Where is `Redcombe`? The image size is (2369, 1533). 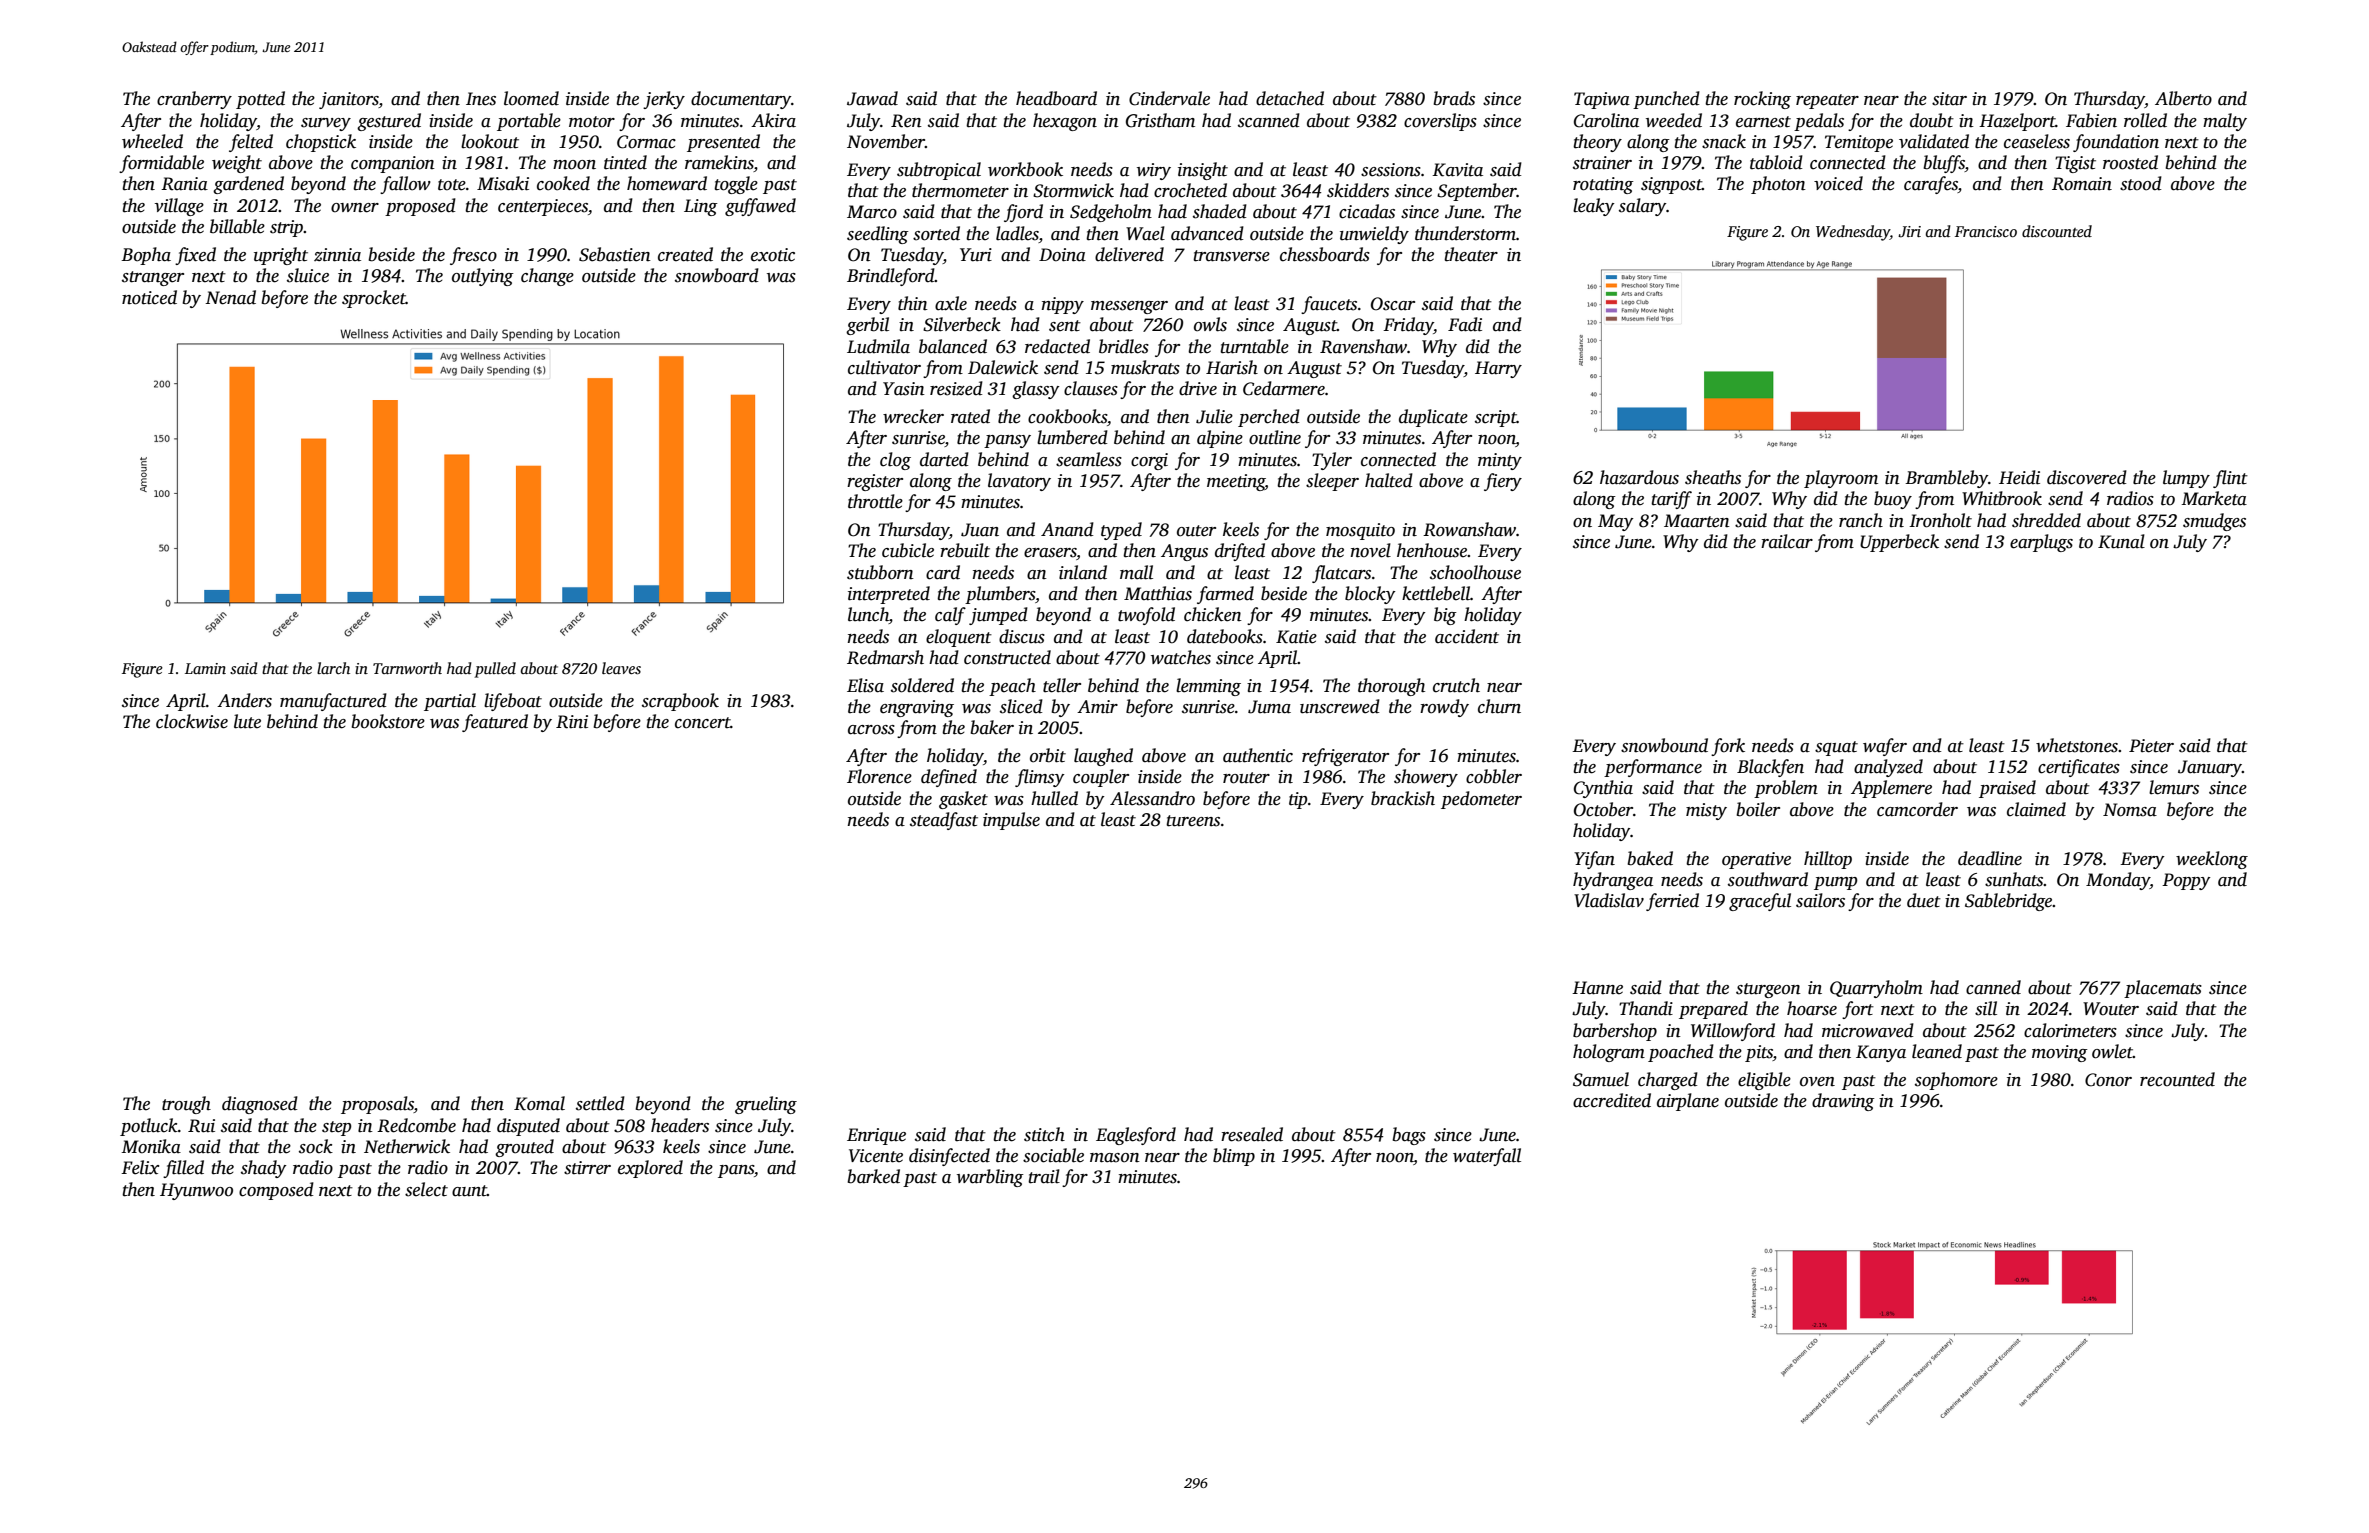
Redcombe is located at coordinates (416, 1125).
